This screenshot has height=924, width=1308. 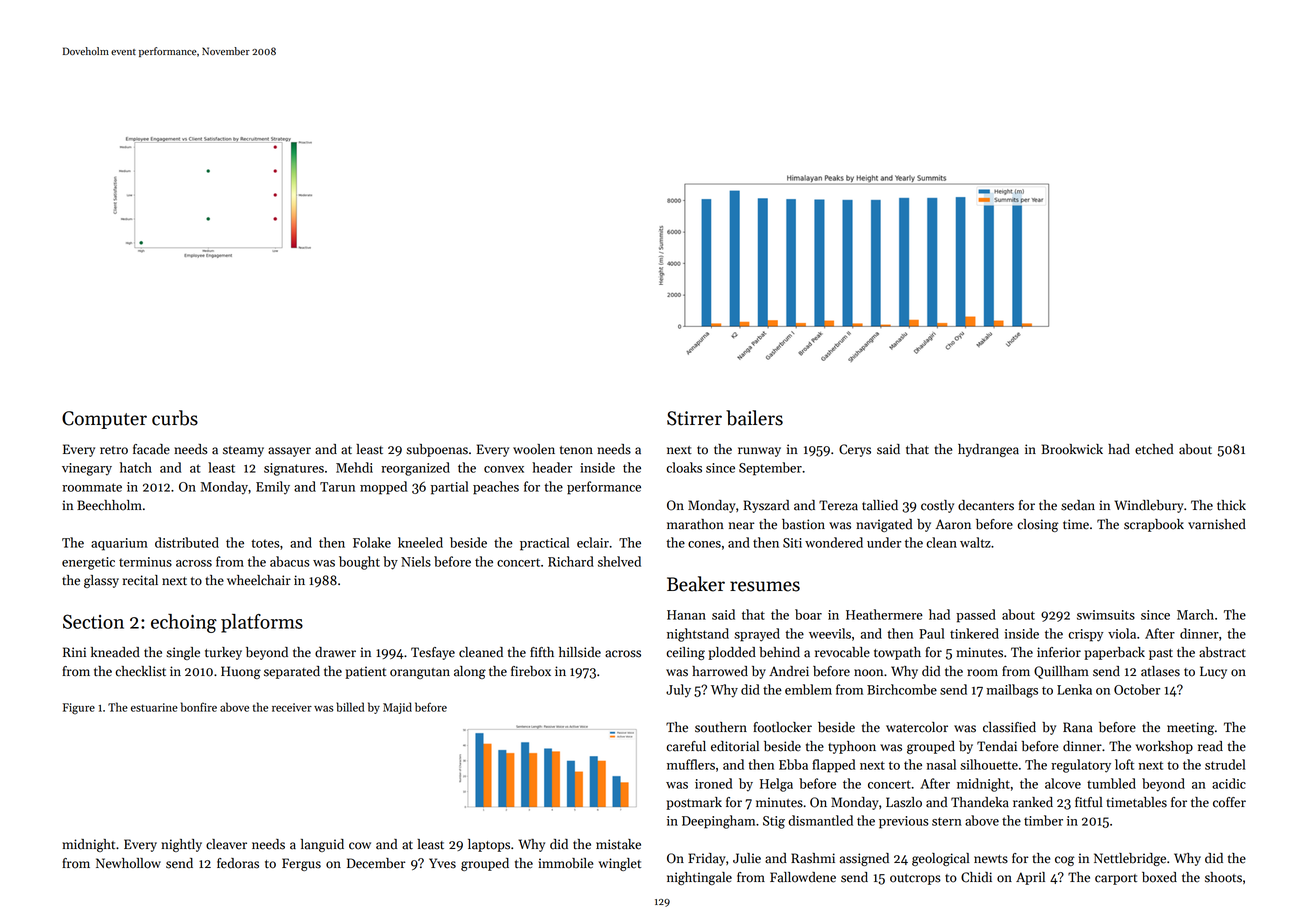 What do you see at coordinates (238, 863) in the screenshot?
I see `fedoras` at bounding box center [238, 863].
